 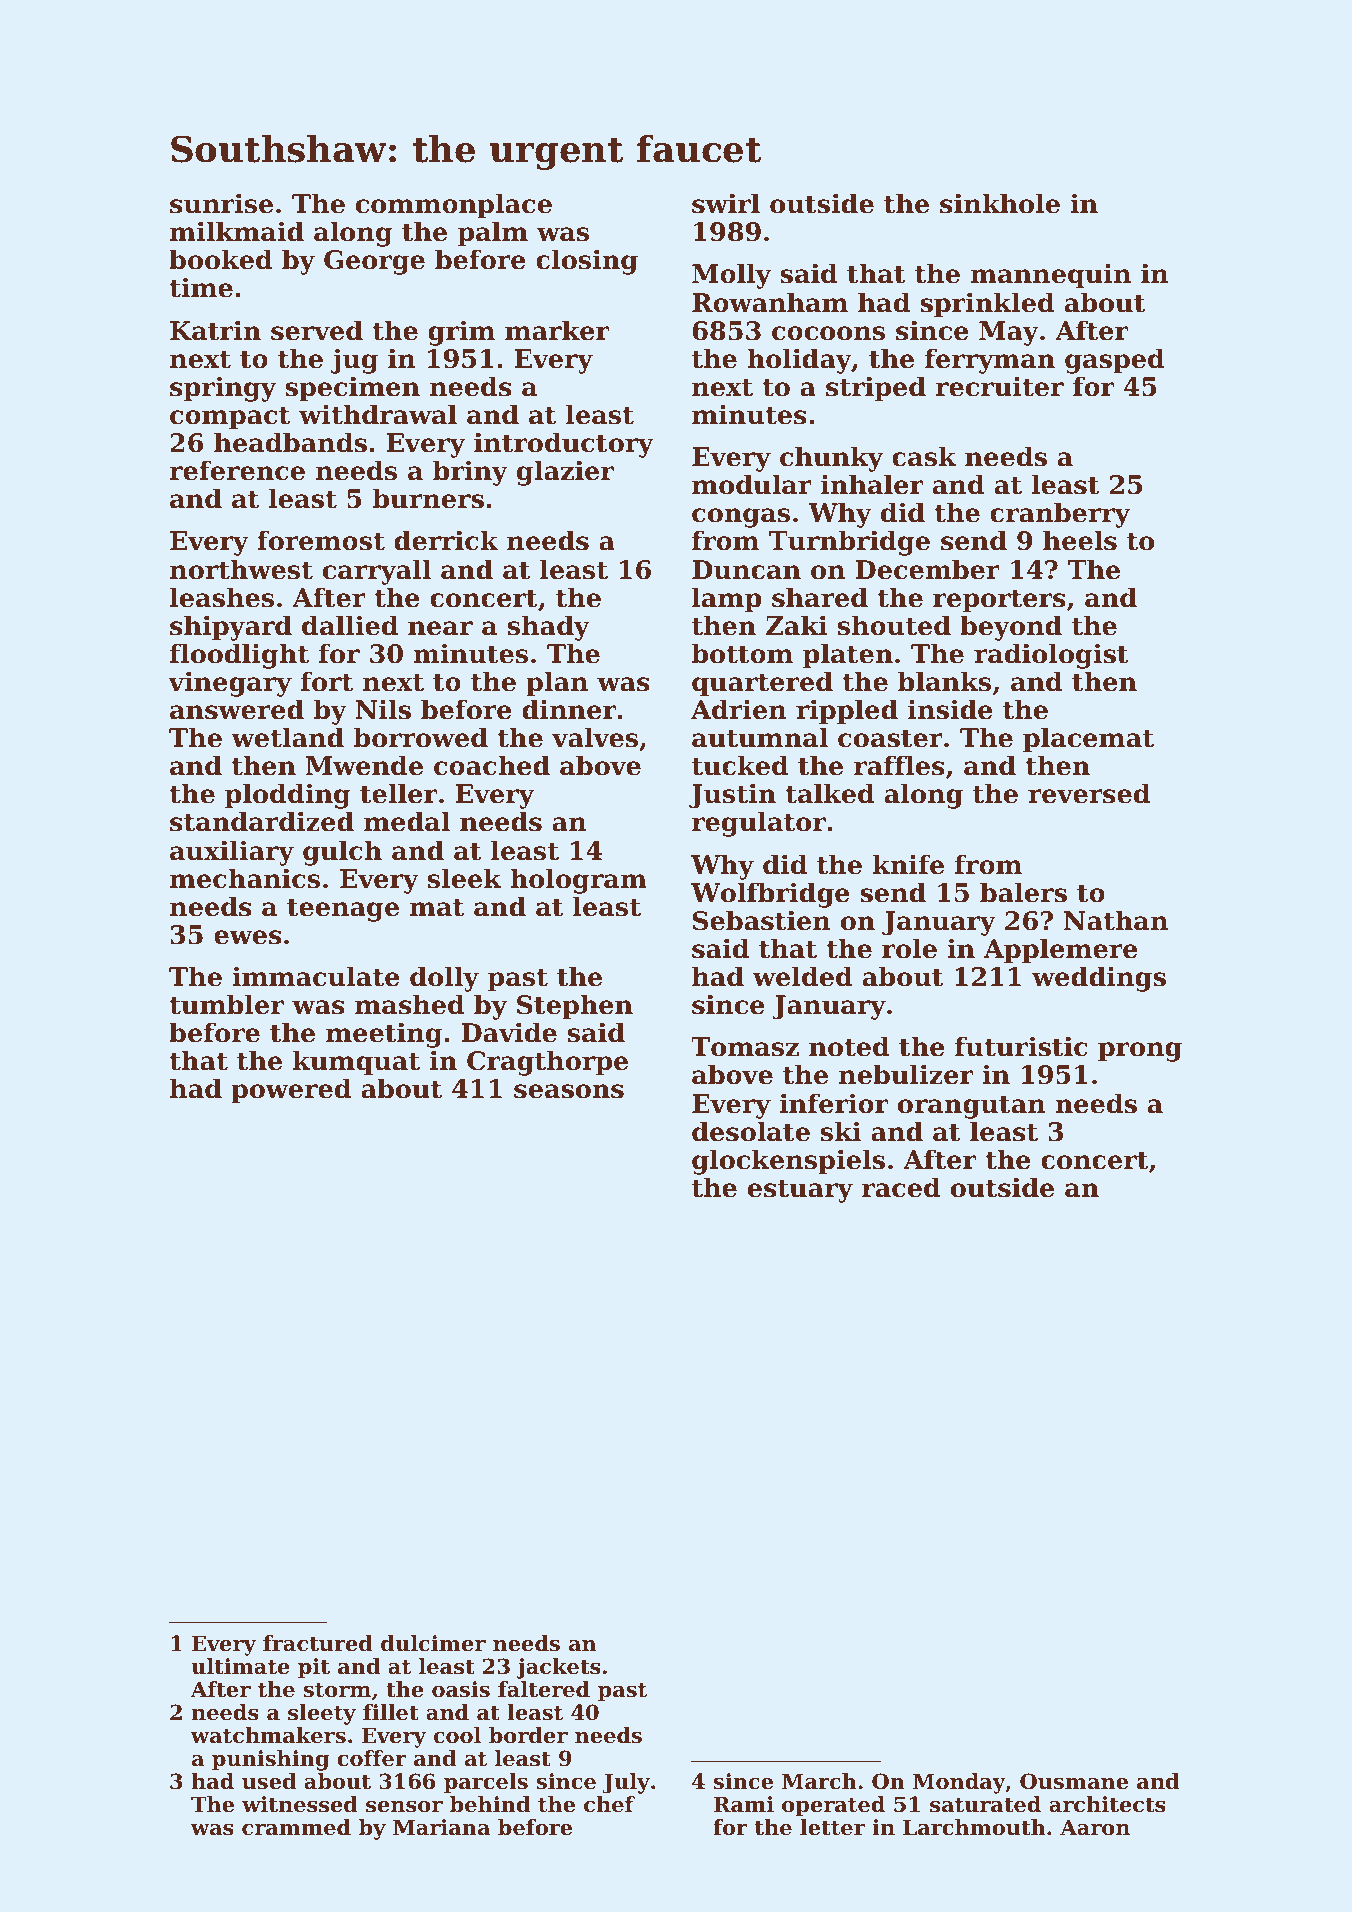 What do you see at coordinates (296, 1827) in the screenshot?
I see `crammed` at bounding box center [296, 1827].
